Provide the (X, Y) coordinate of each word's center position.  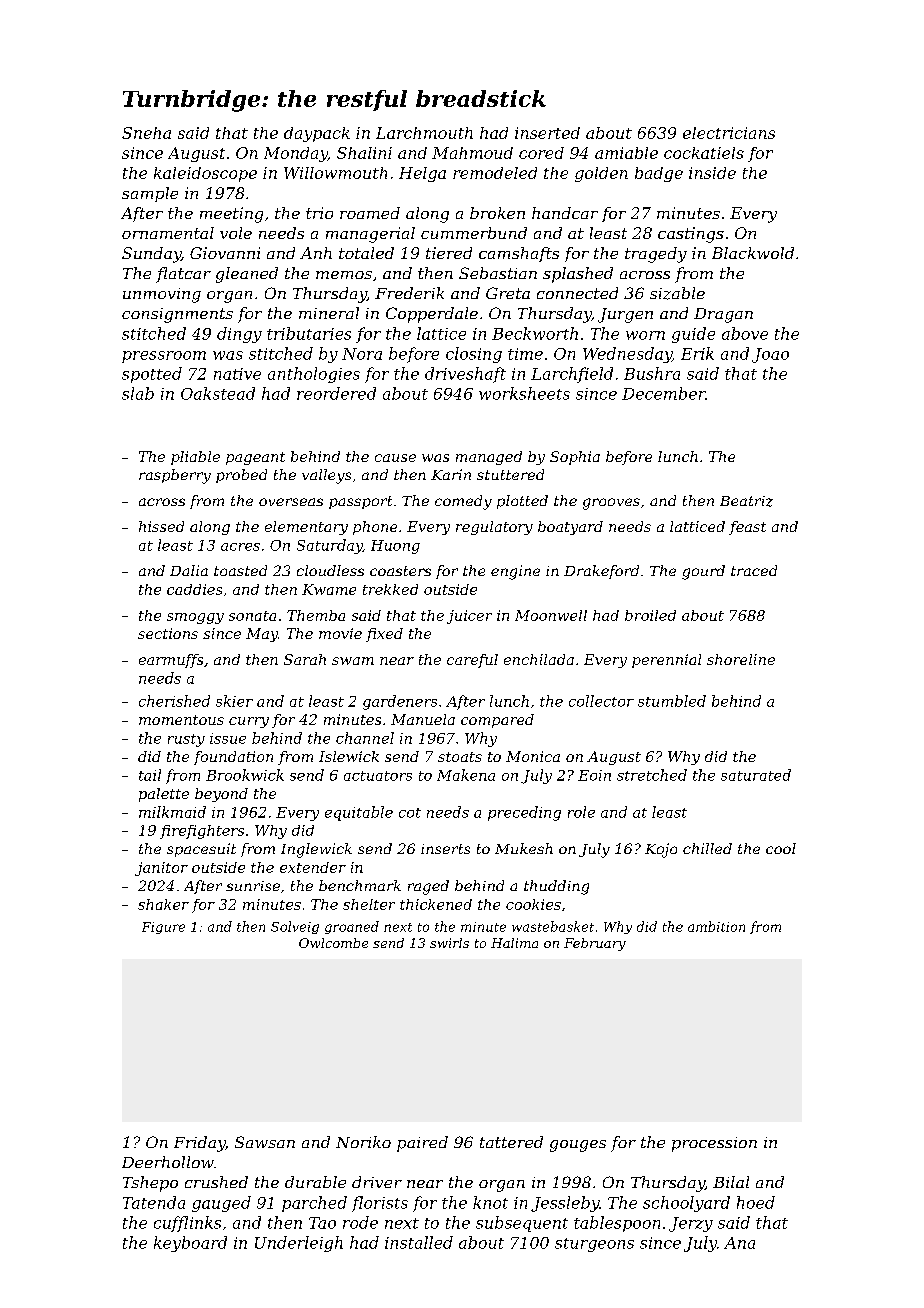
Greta (508, 293)
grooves (611, 504)
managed (489, 458)
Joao (770, 355)
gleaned (247, 275)
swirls (449, 943)
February (595, 944)
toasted (240, 570)
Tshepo (150, 1184)
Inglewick (316, 850)
